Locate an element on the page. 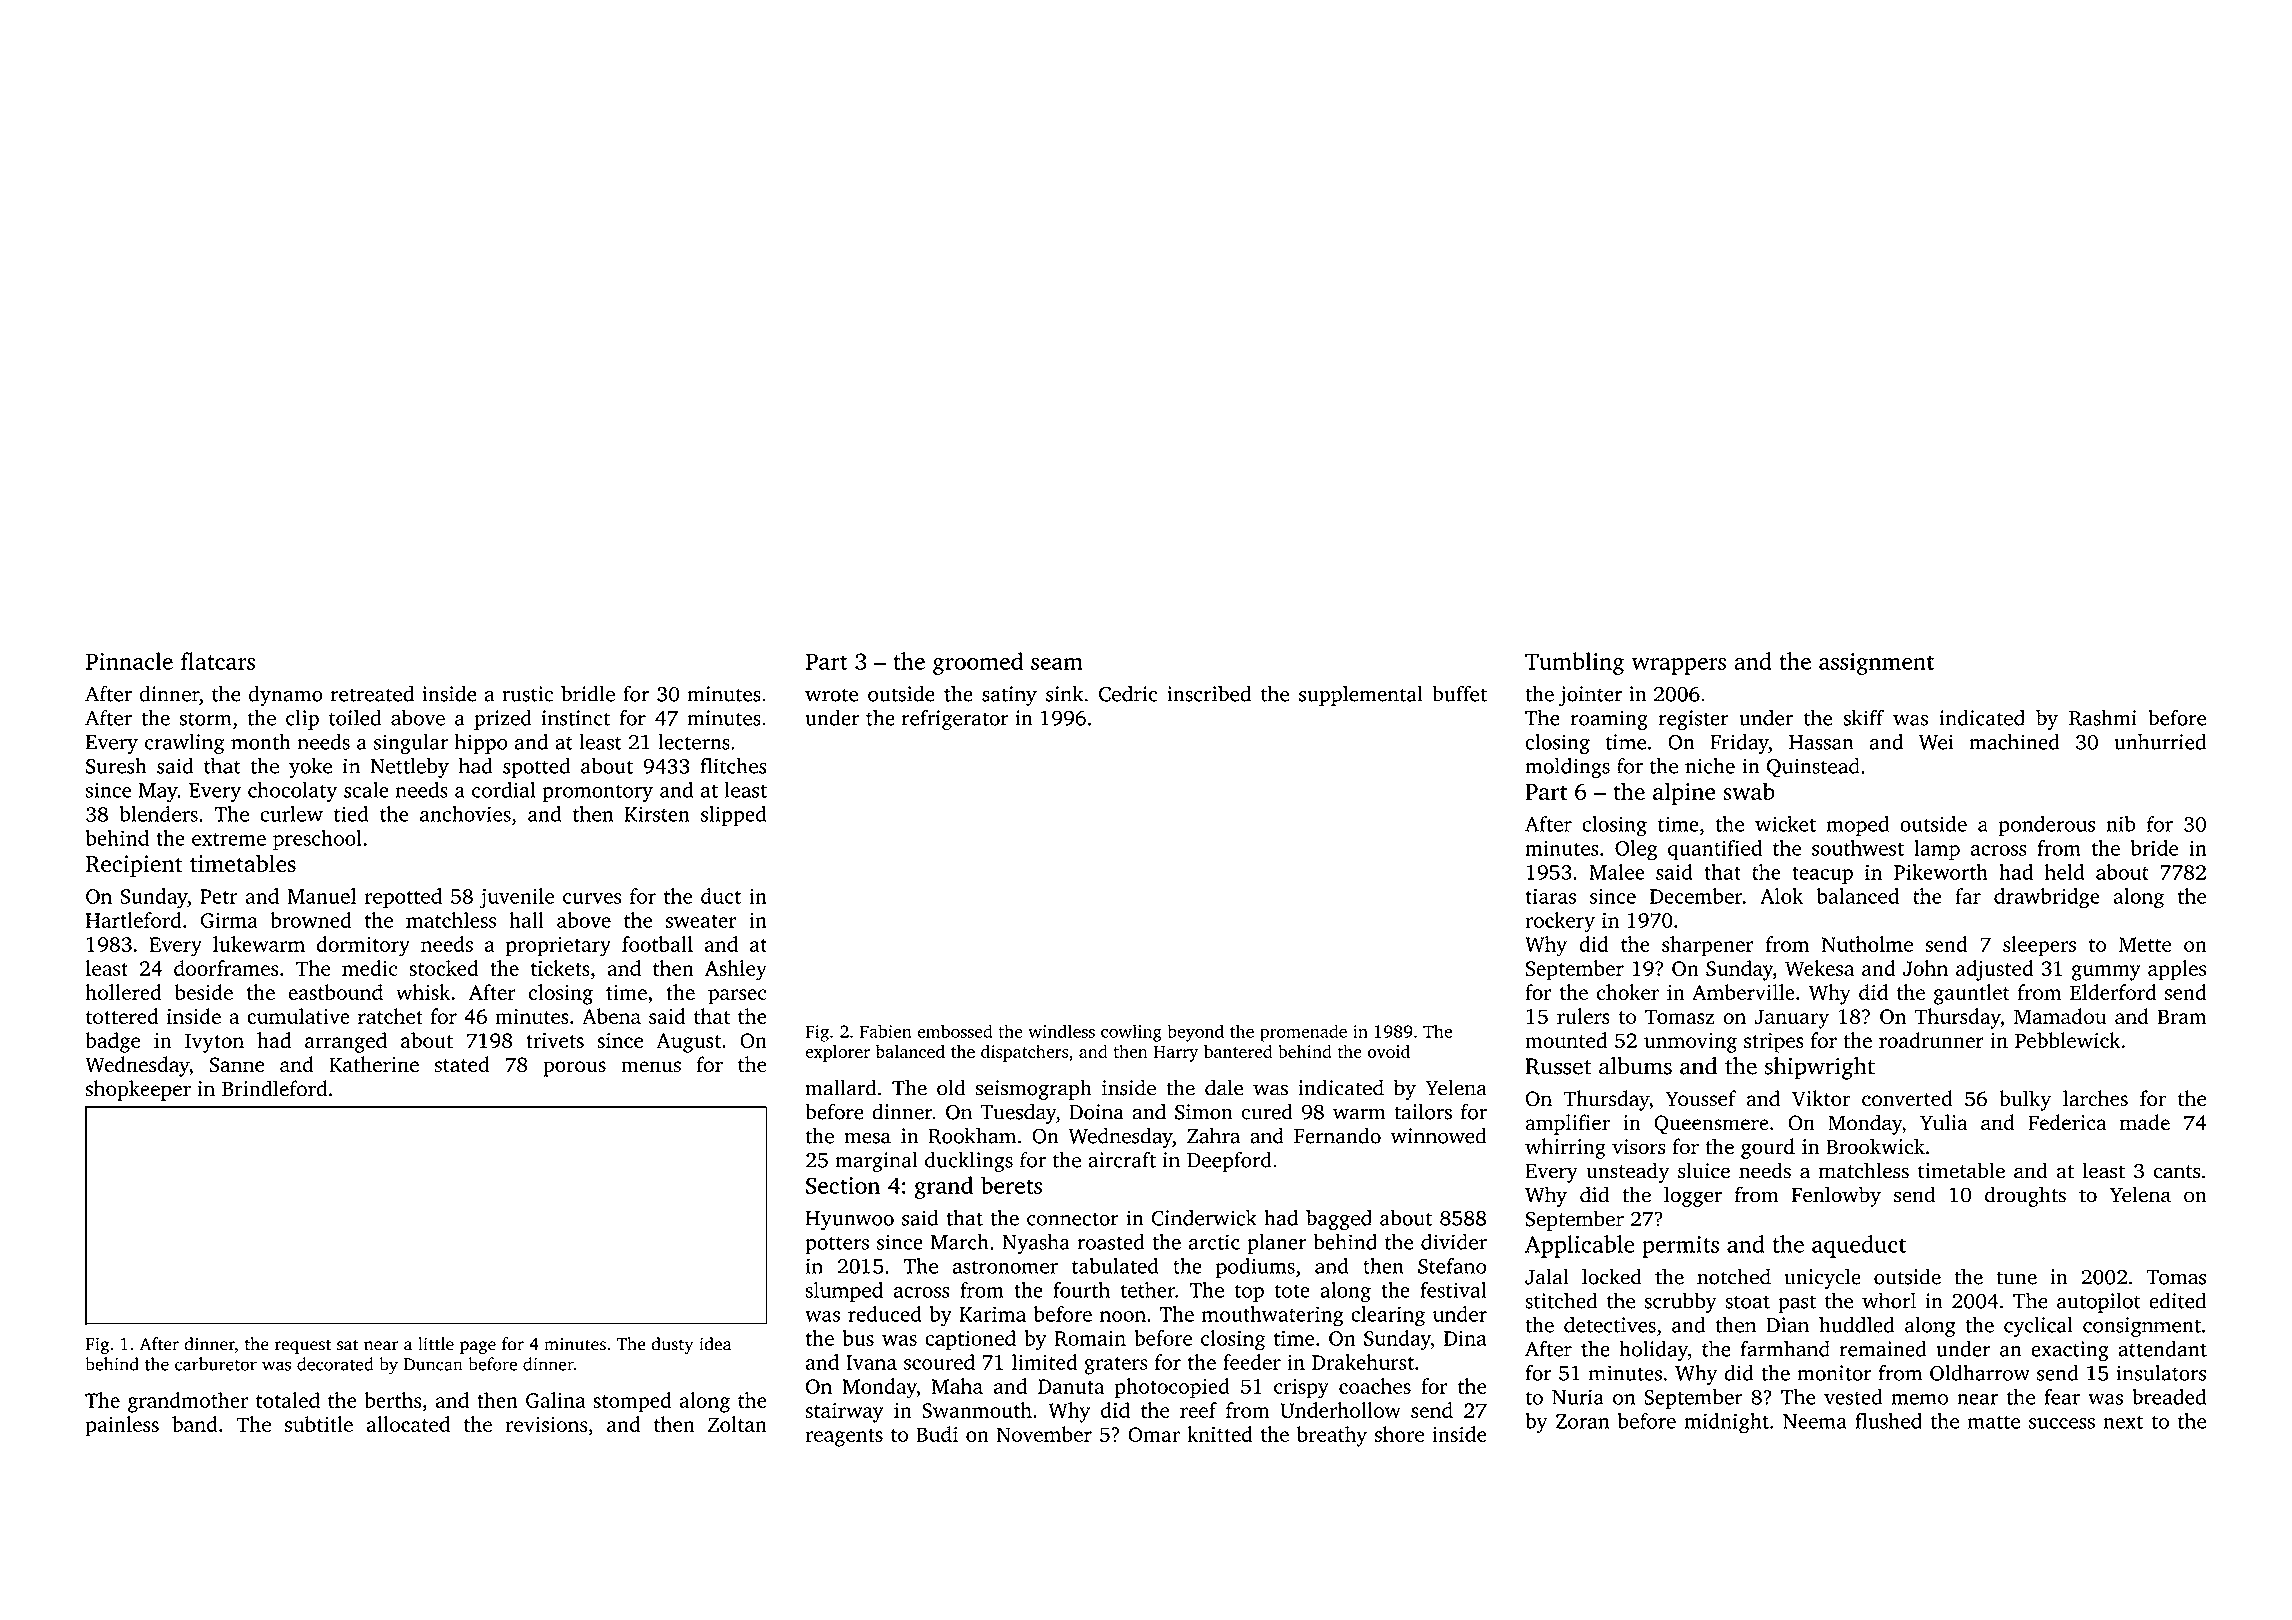 The width and height of the image is (2292, 1620). assignment is located at coordinates (1876, 664).
